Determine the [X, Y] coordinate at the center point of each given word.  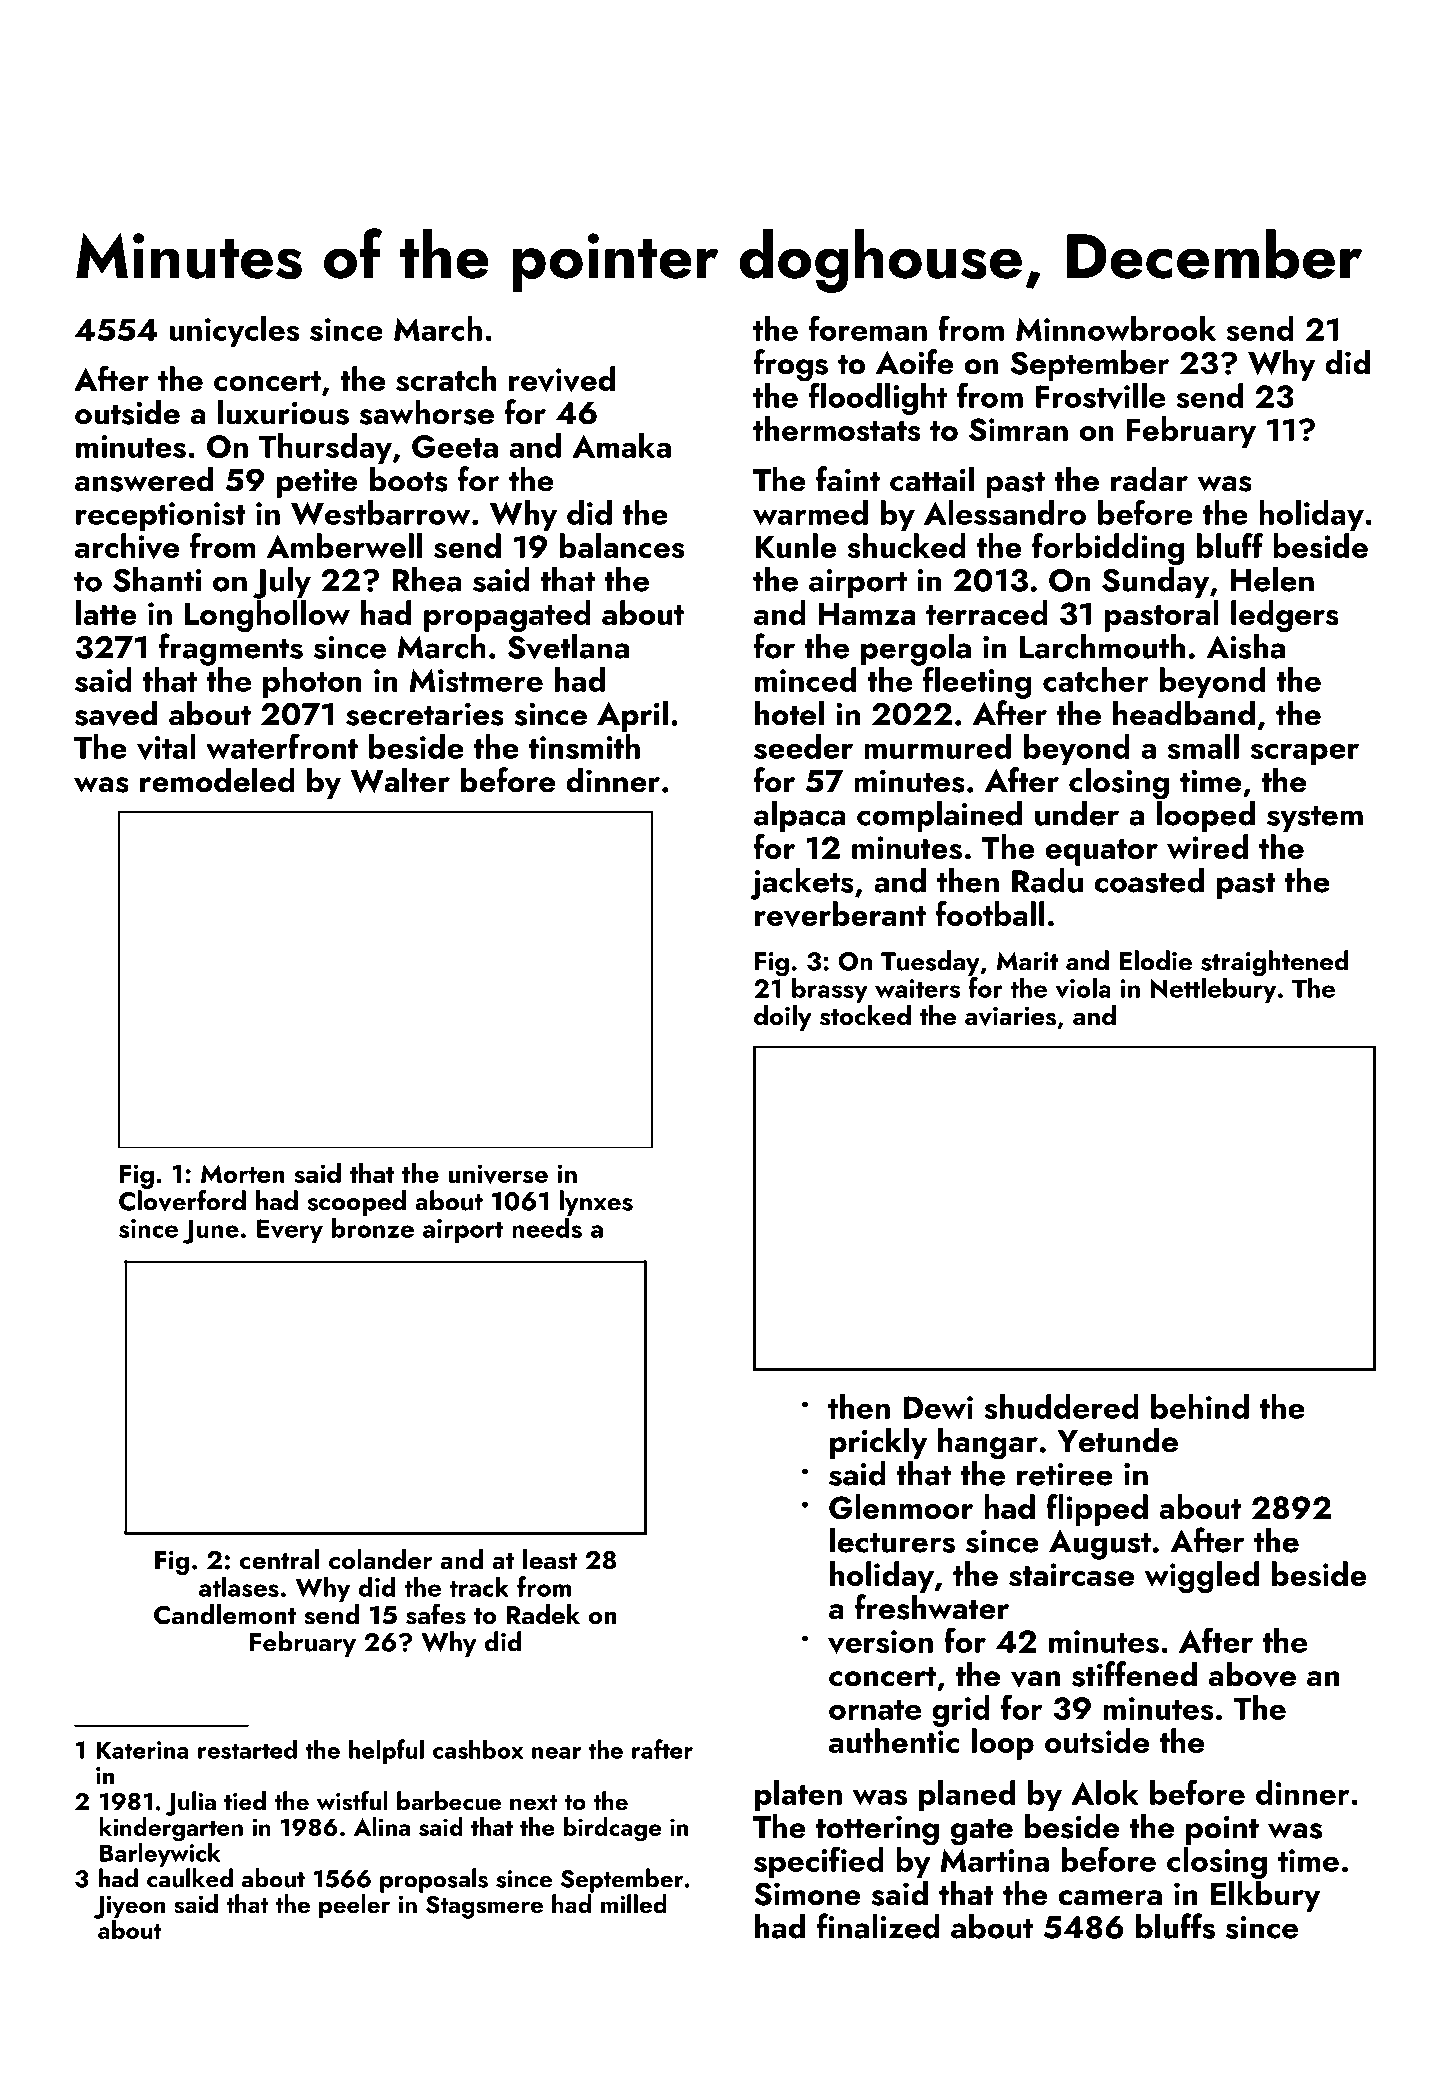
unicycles [234, 332]
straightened [1275, 963]
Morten [243, 1173]
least [550, 1559]
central [279, 1559]
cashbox [478, 1749]
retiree [1065, 1474]
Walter [400, 780]
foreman [868, 328]
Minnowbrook [1116, 328]
